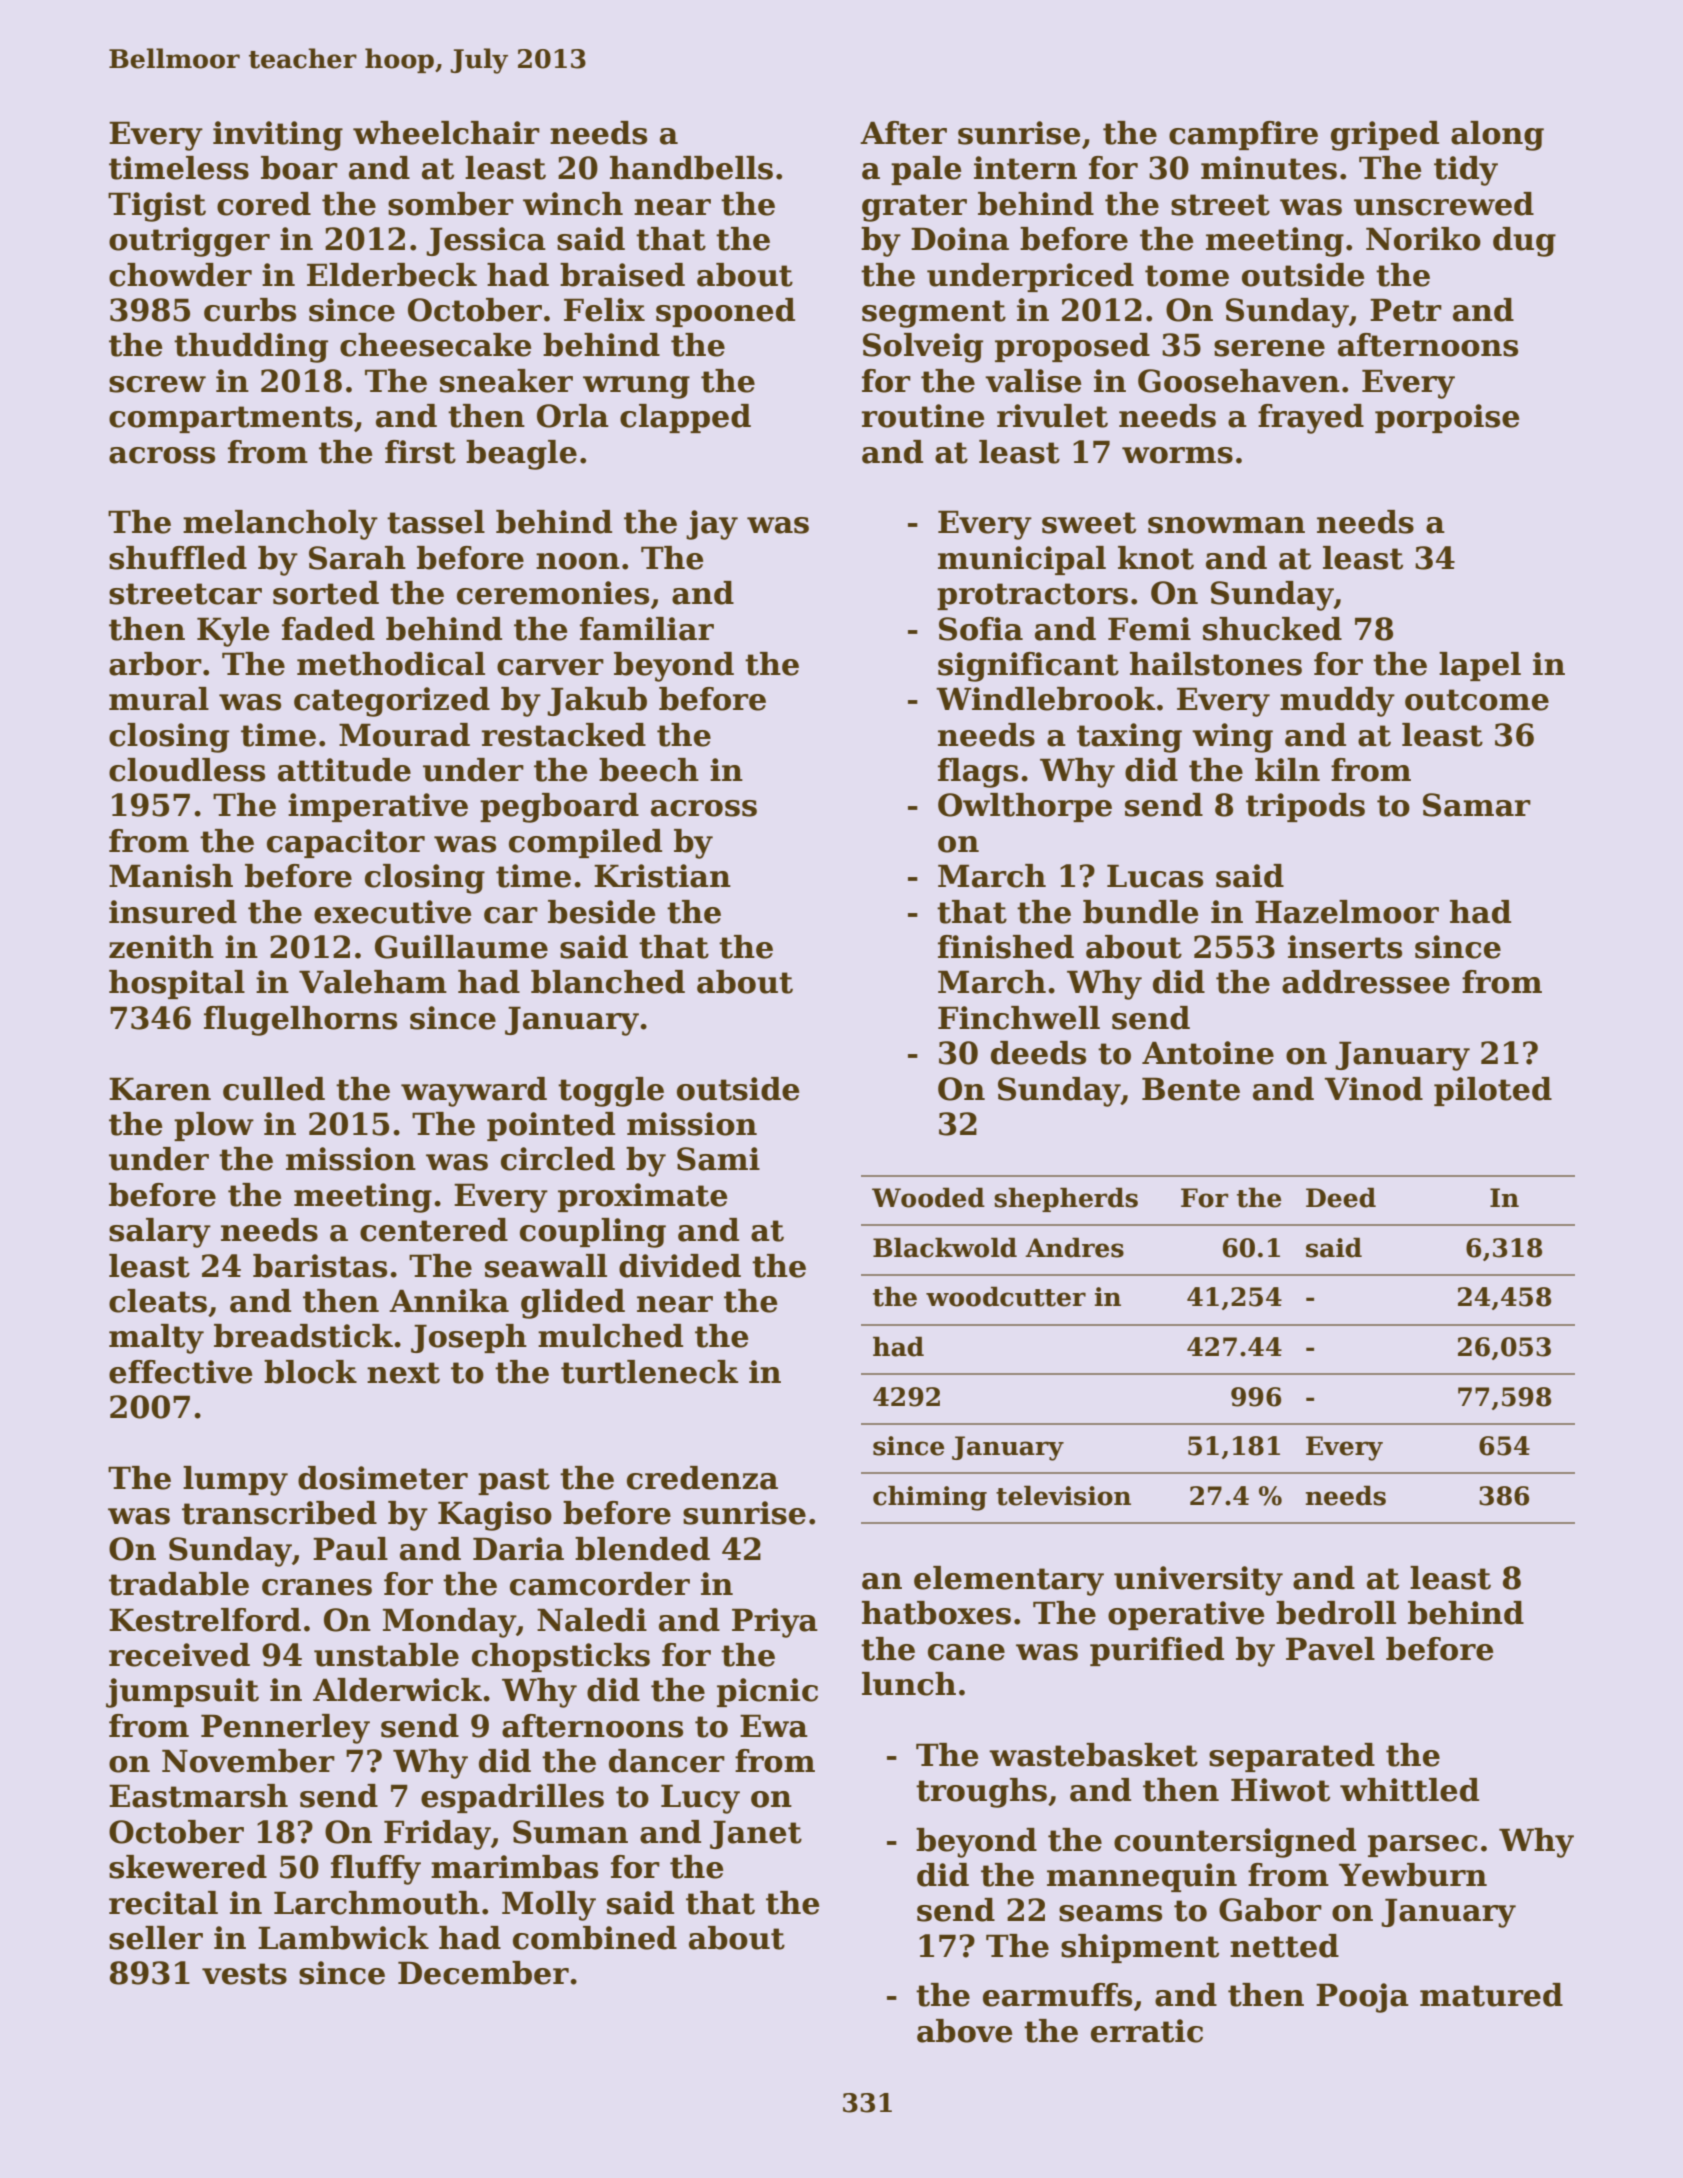 This screenshot has width=1683, height=2178. Describe the element at coordinates (1406, 310) in the screenshot. I see `Petr` at that location.
